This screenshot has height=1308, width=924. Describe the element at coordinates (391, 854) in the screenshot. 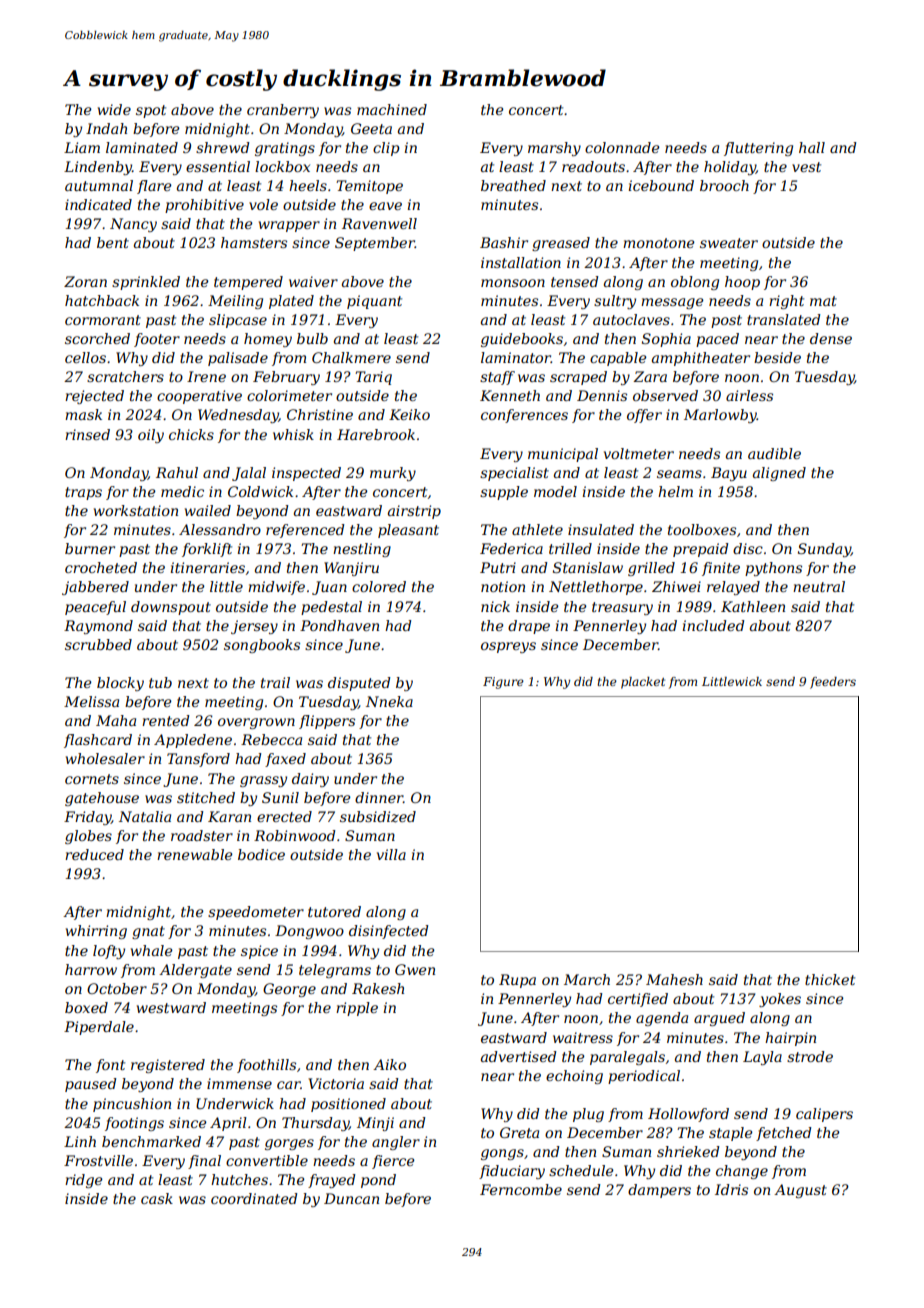

I see `villa` at that location.
